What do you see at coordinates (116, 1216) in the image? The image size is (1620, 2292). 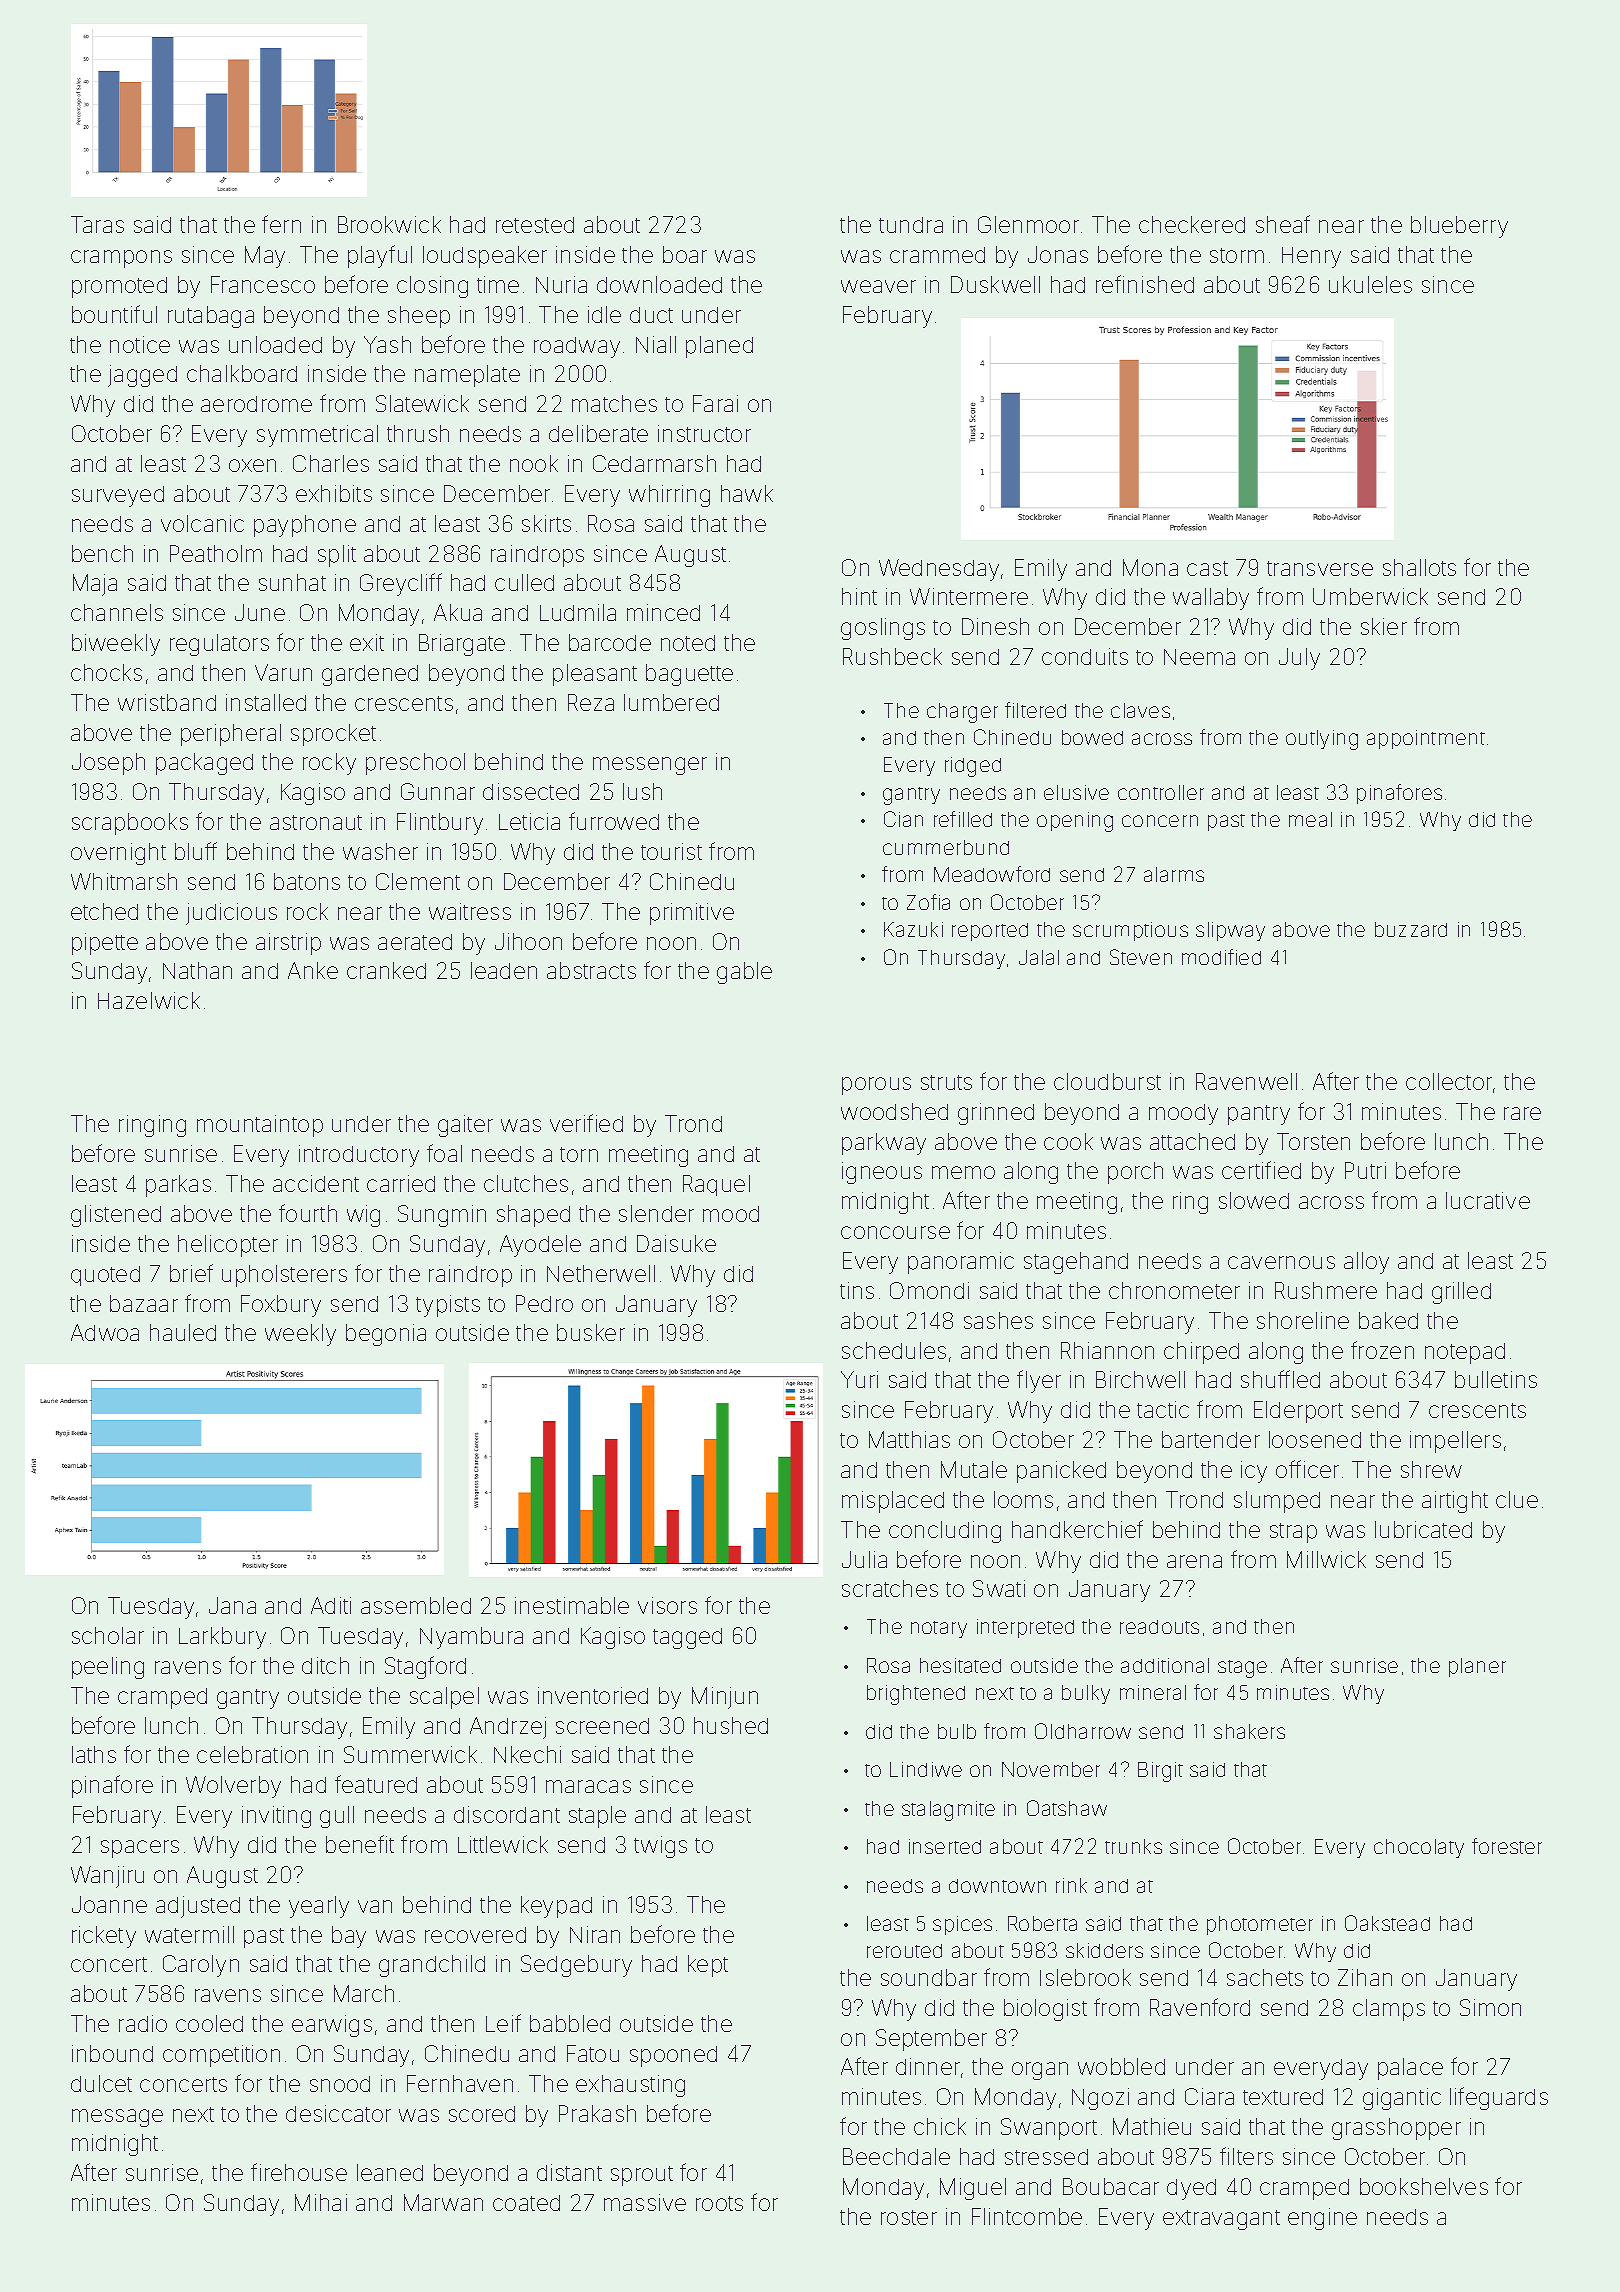 I see `glistened` at bounding box center [116, 1216].
